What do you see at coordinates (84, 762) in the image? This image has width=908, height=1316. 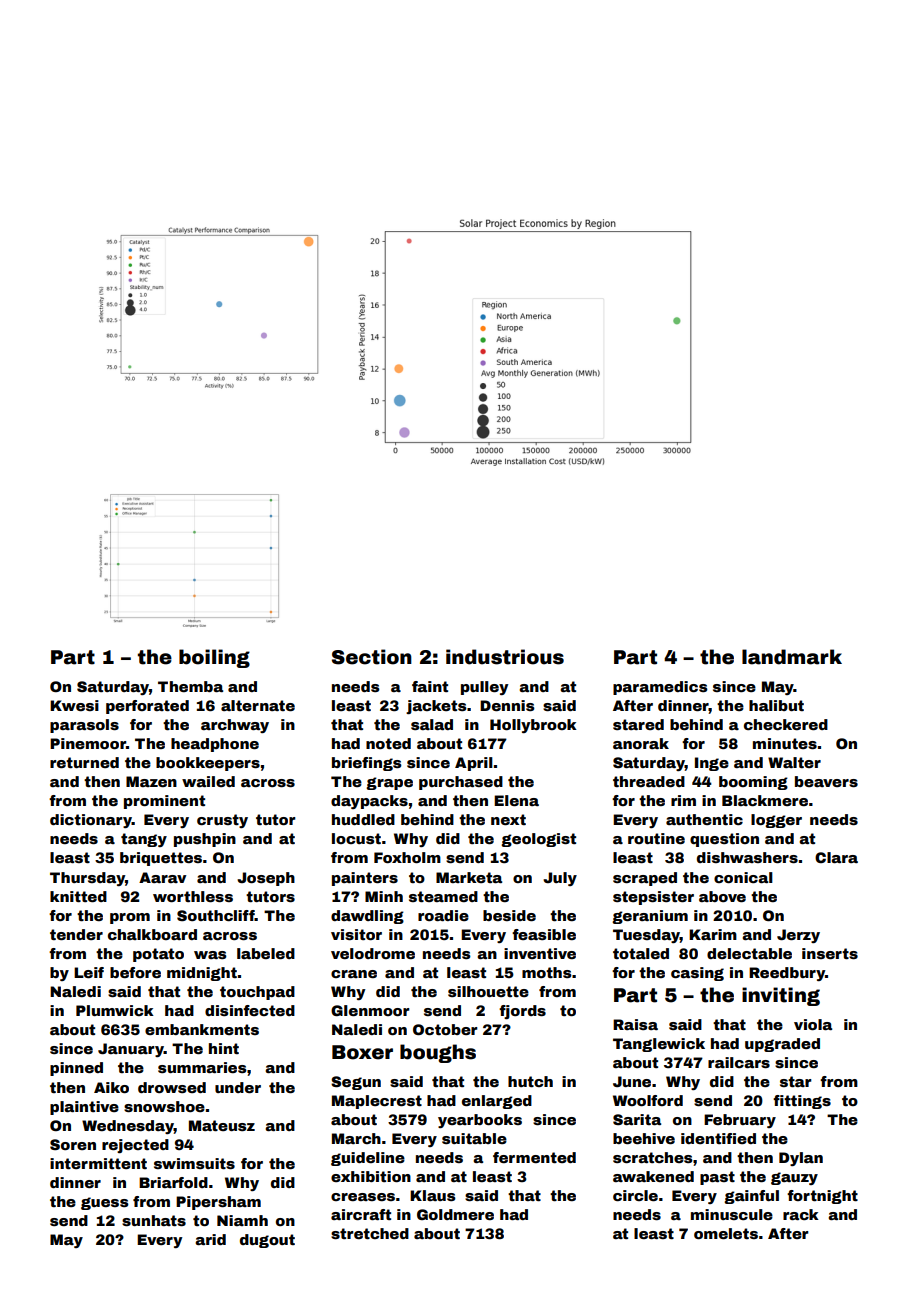 I see `returned` at bounding box center [84, 762].
